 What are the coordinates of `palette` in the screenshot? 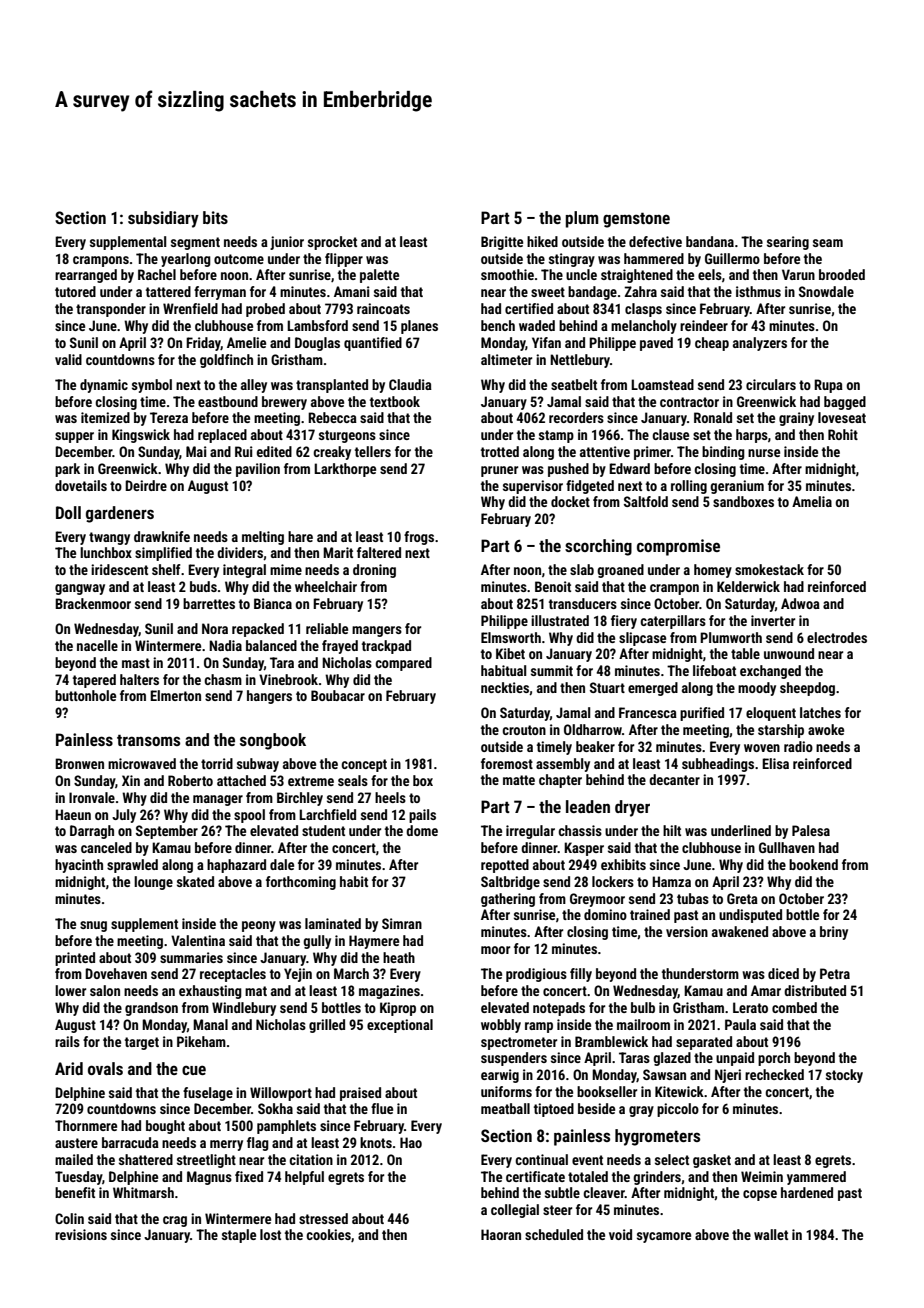 It's located at (379, 276).
